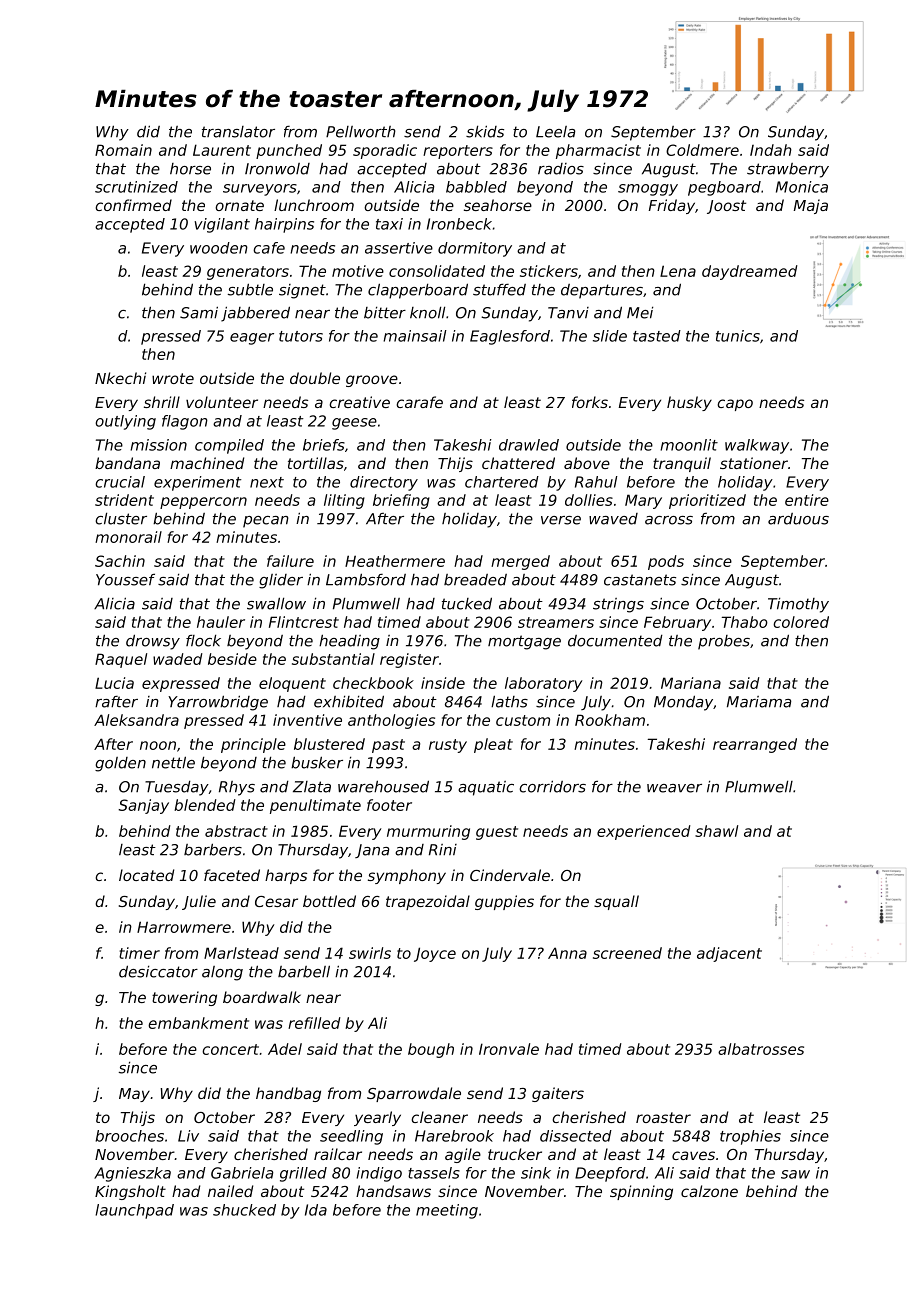  I want to click on adjacent, so click(729, 954).
